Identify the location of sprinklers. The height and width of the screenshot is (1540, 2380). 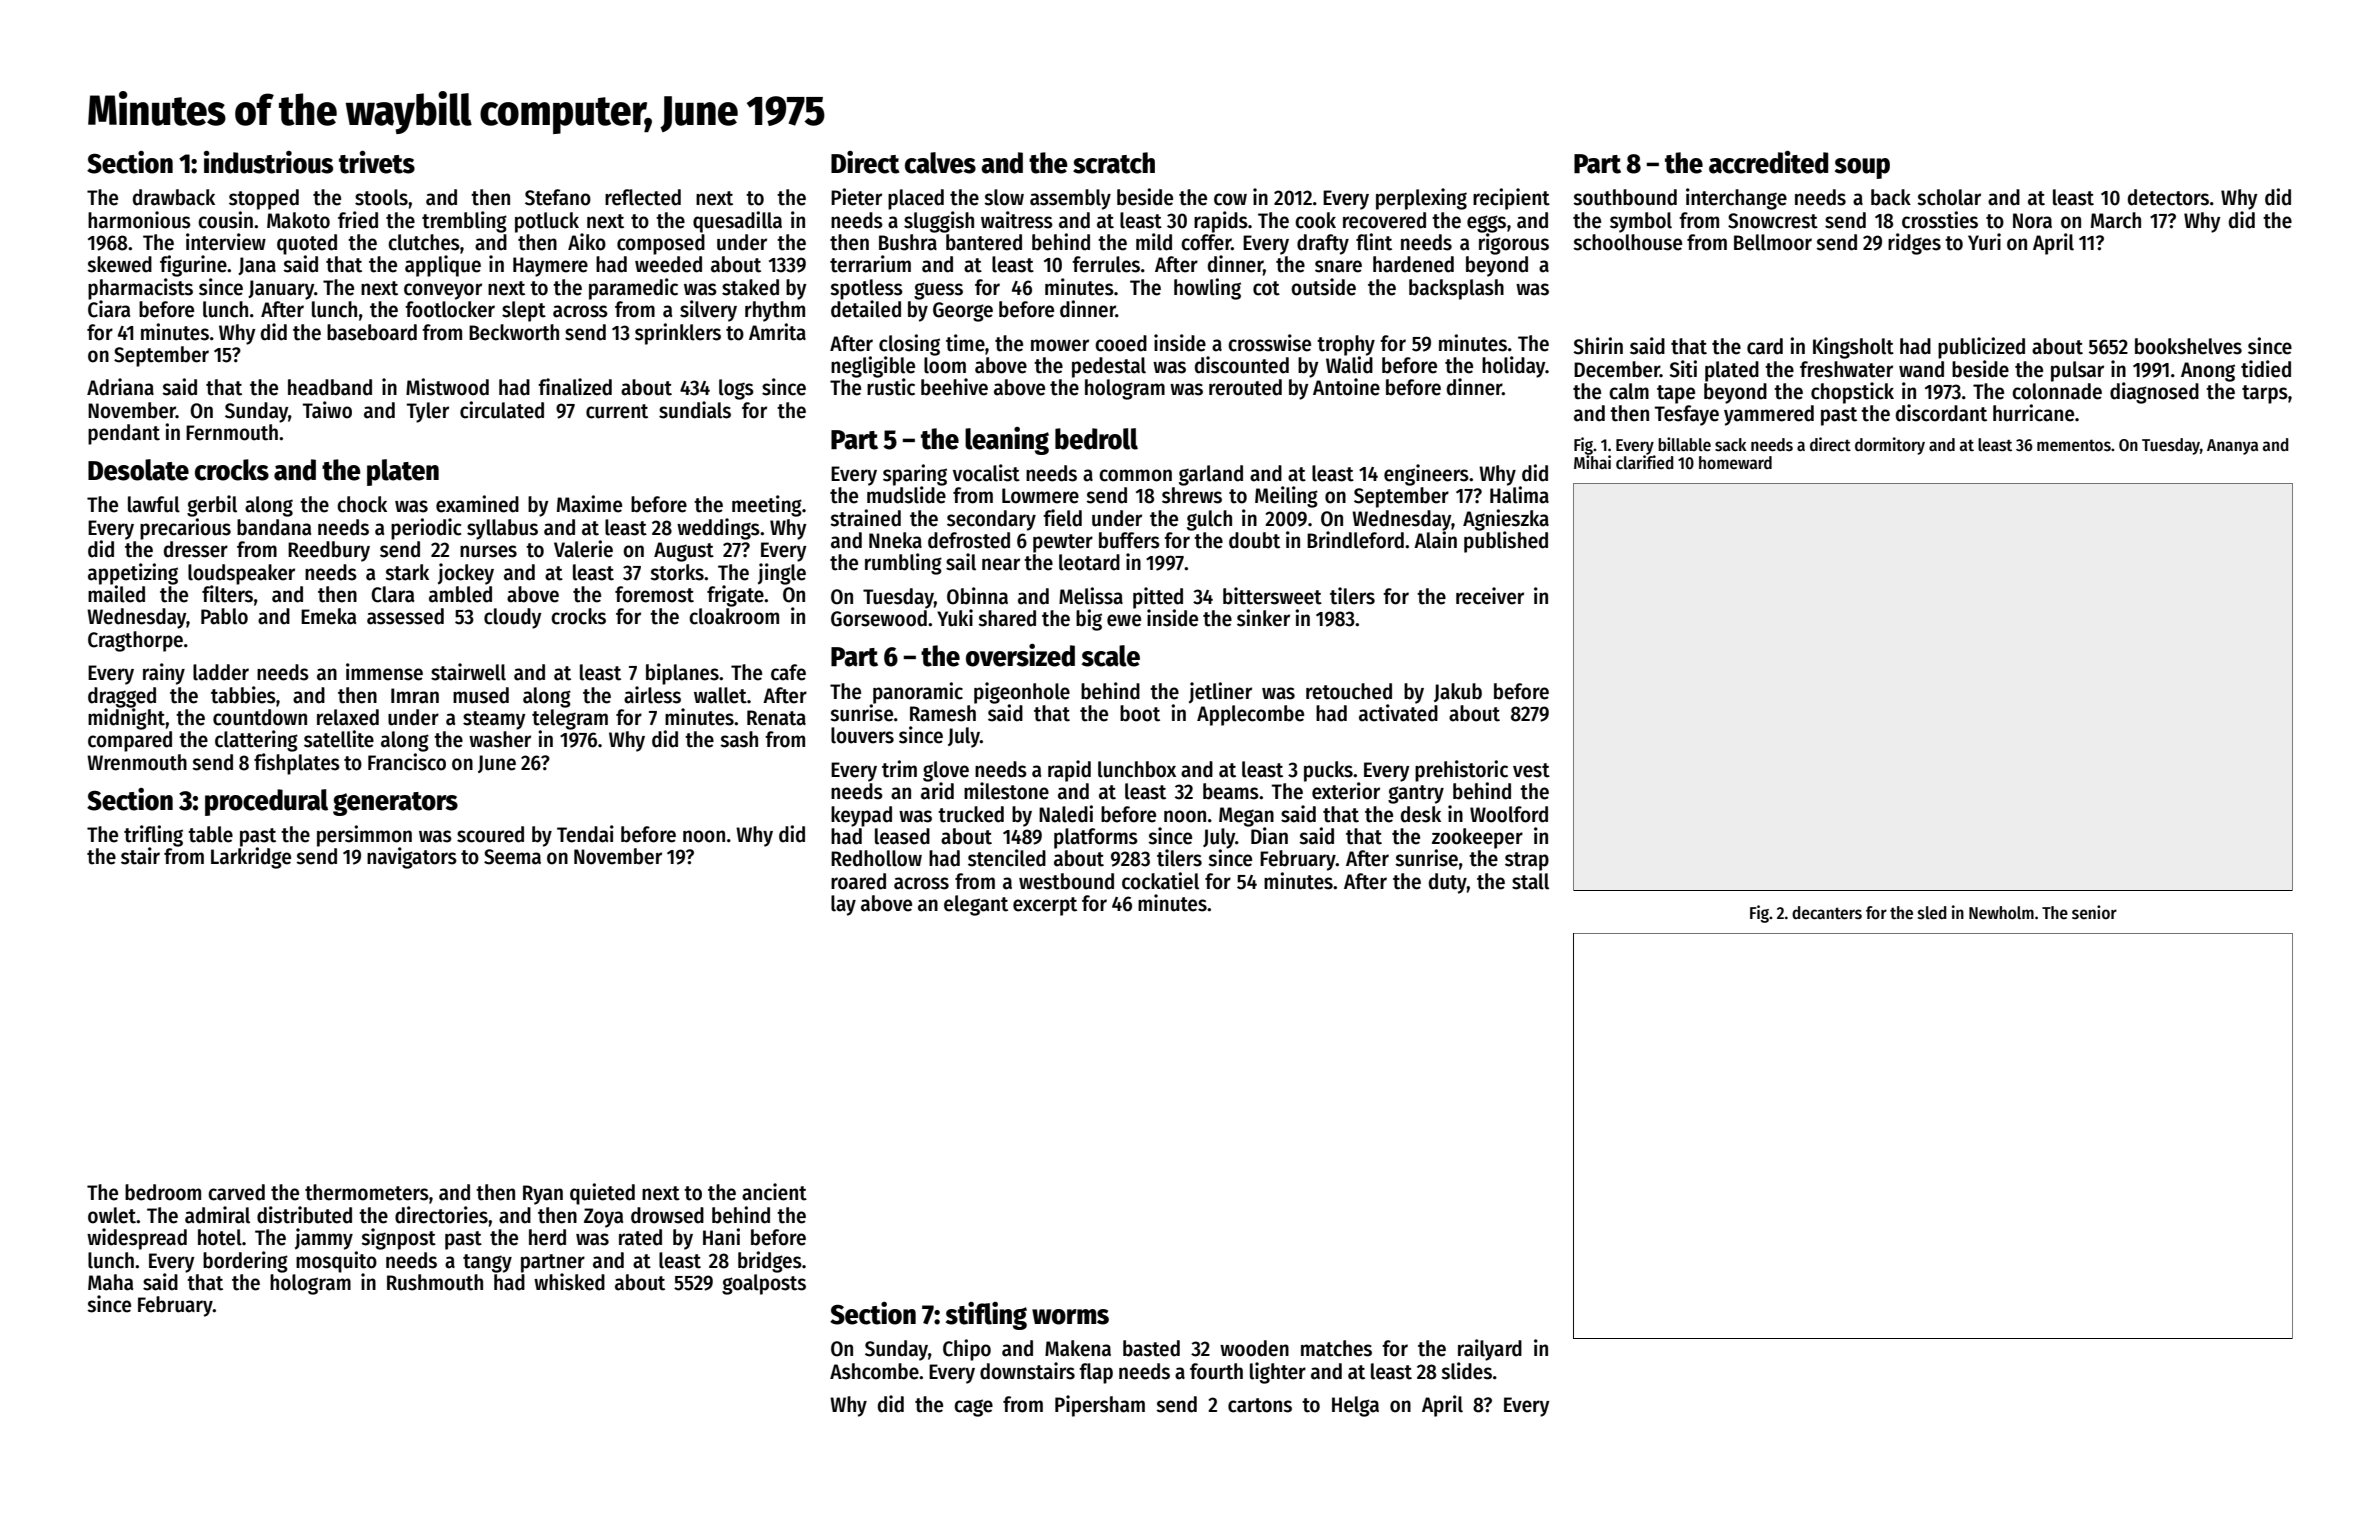
(678, 334).
